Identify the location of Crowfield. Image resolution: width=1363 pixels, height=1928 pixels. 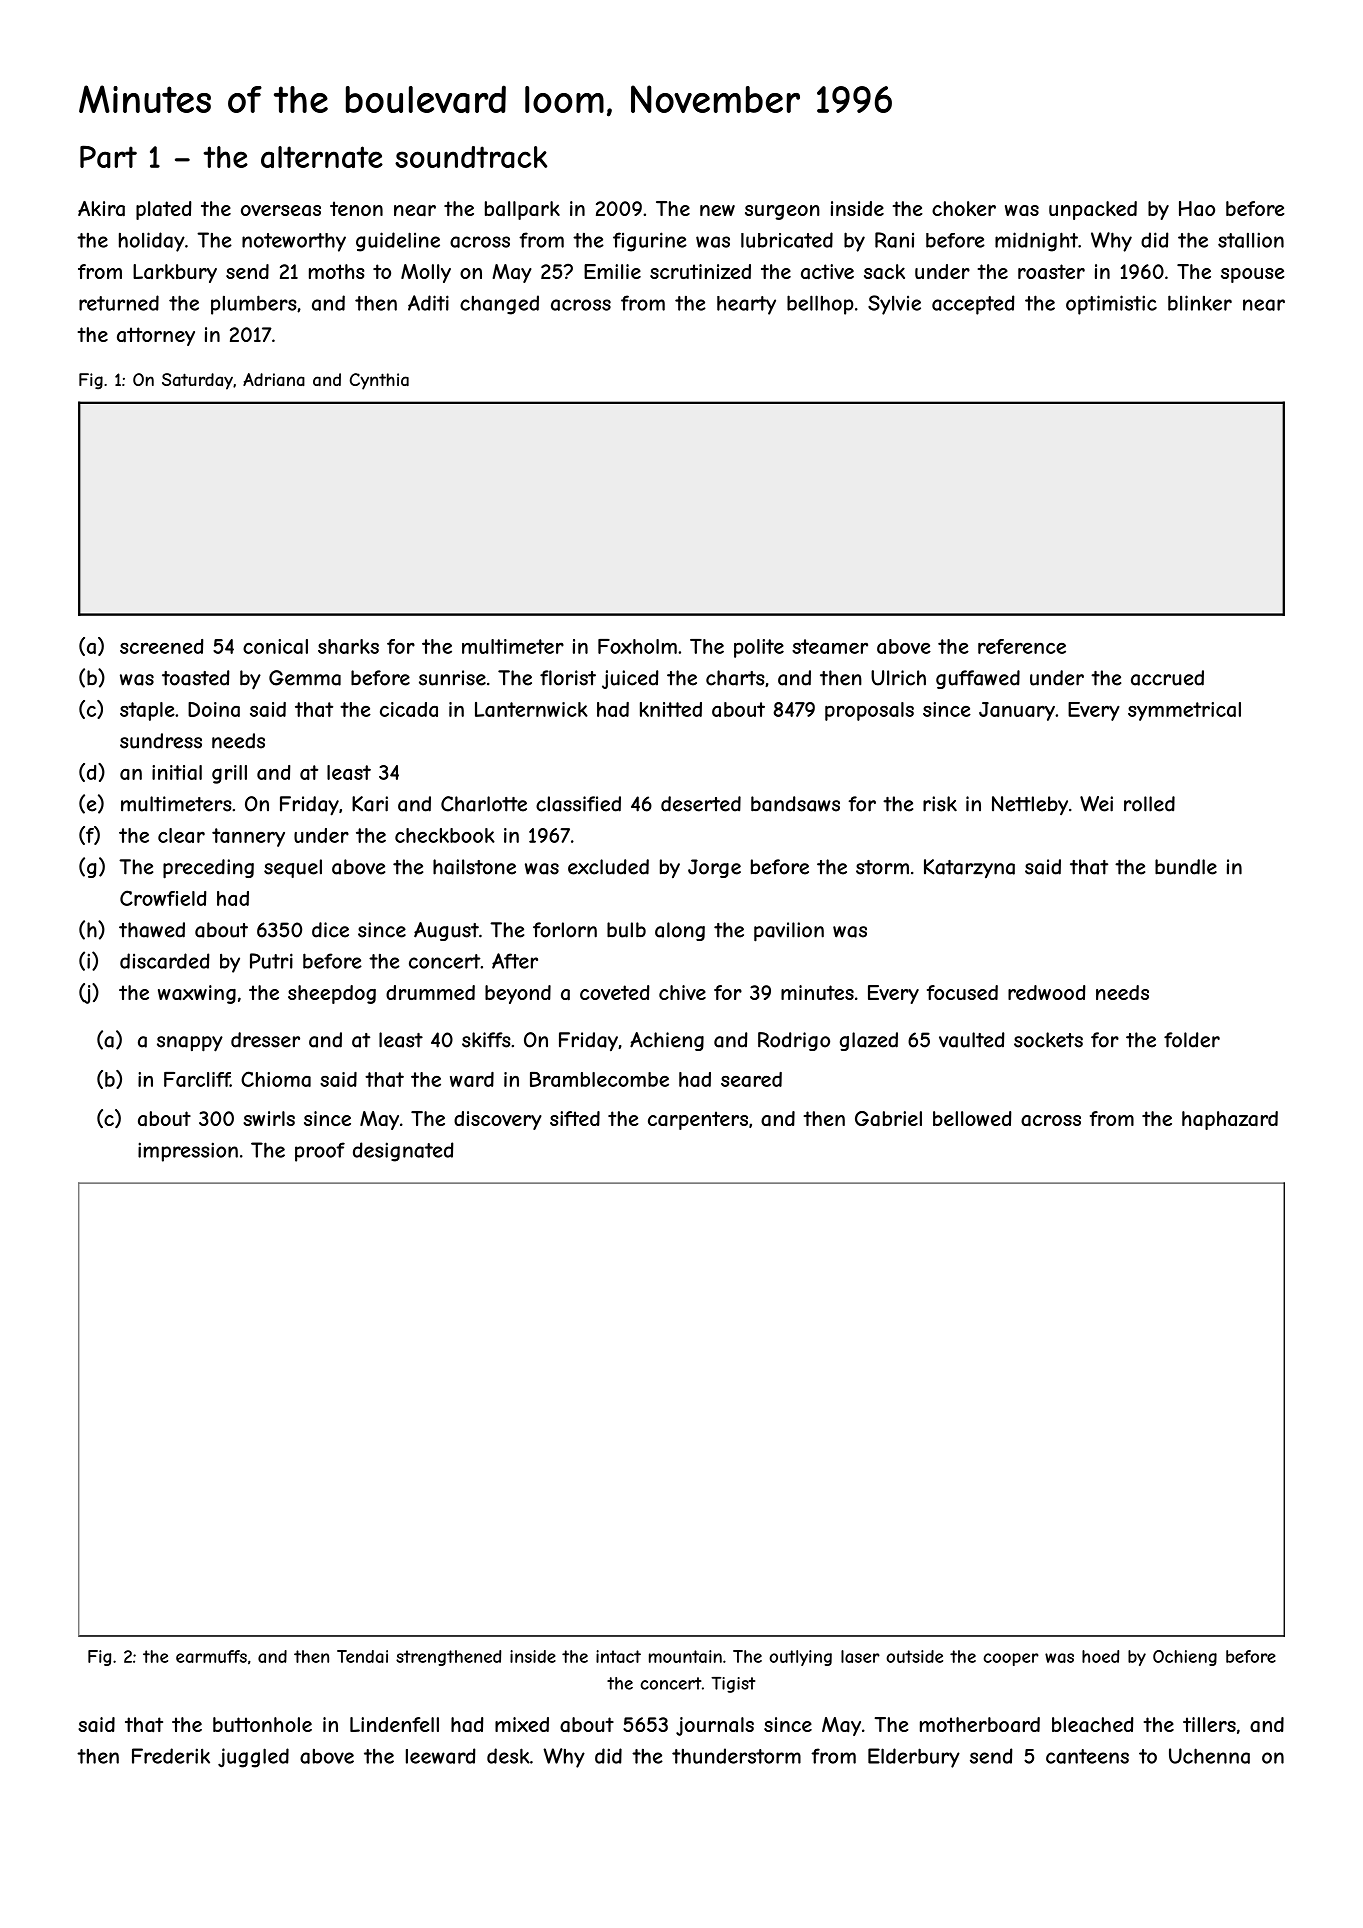
(163, 898).
